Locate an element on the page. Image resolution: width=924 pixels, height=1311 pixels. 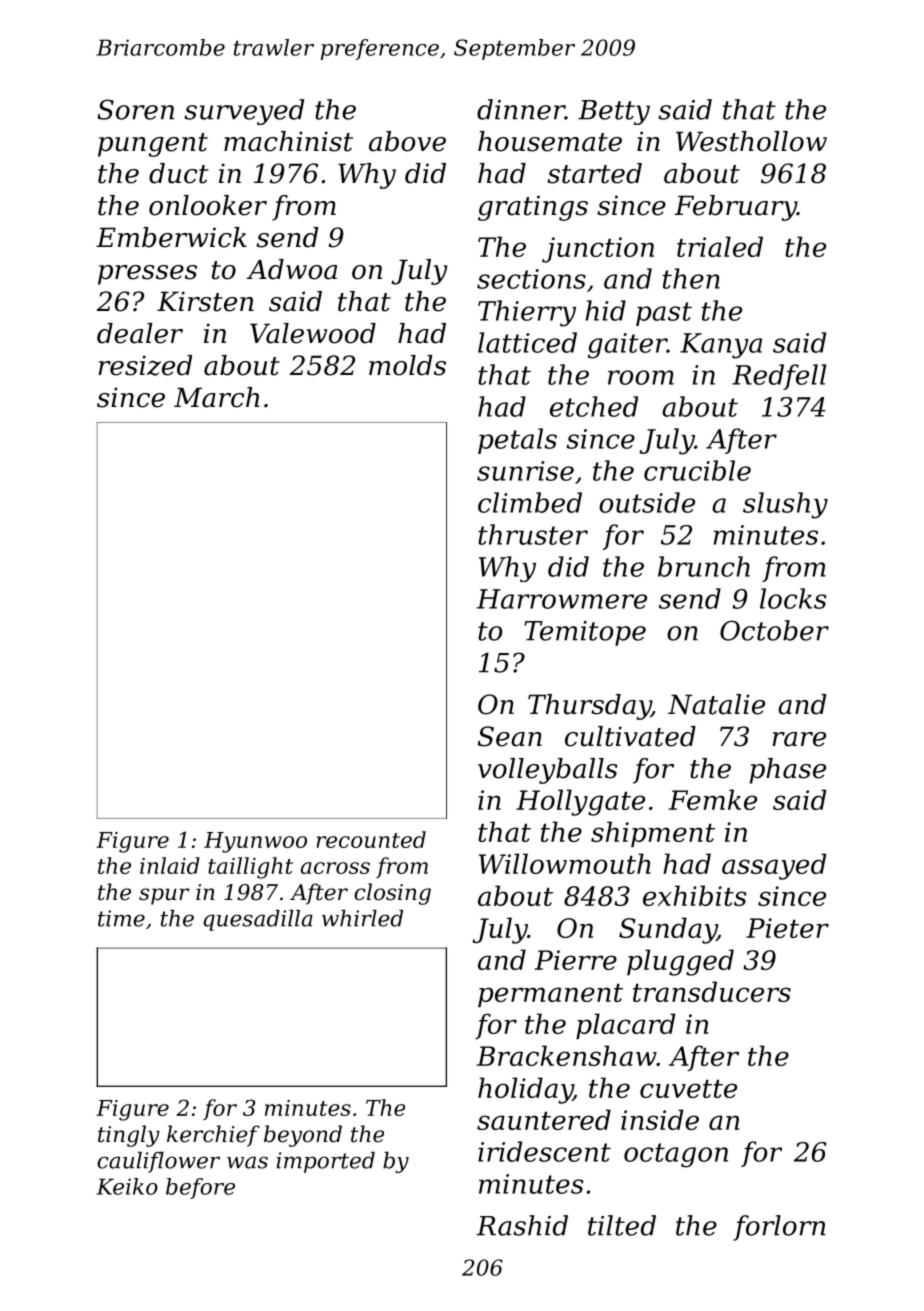
Harrowmere is located at coordinates (562, 599).
